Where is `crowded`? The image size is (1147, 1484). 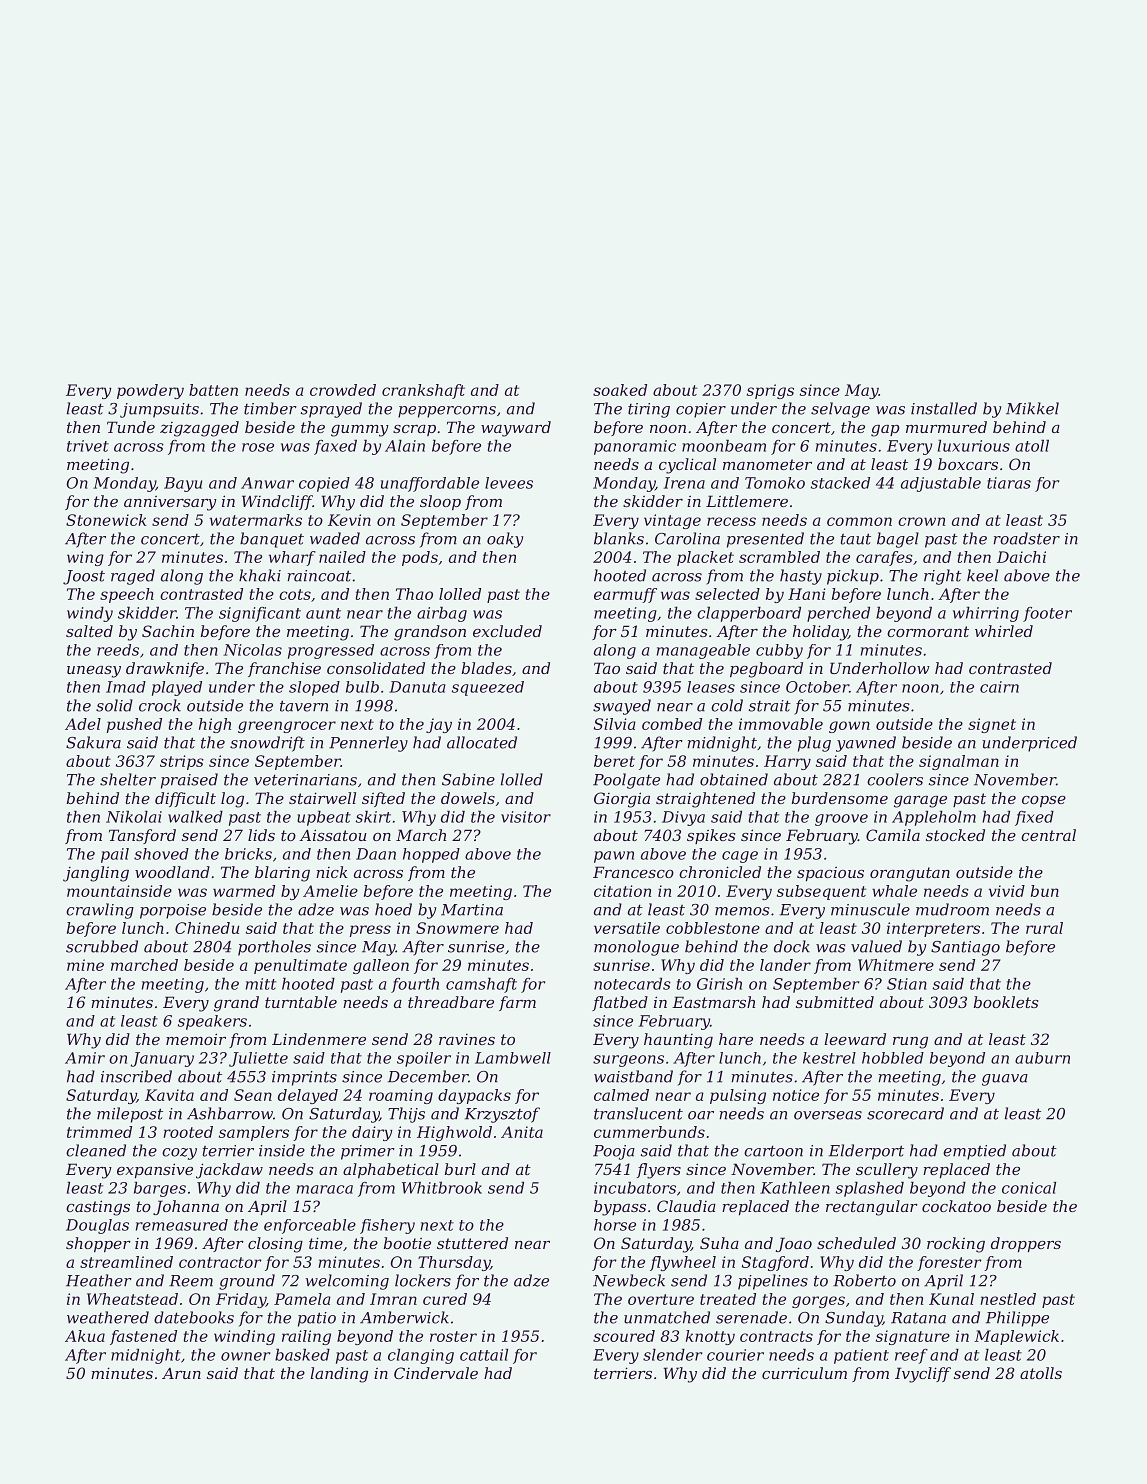
crowded is located at coordinates (343, 390).
